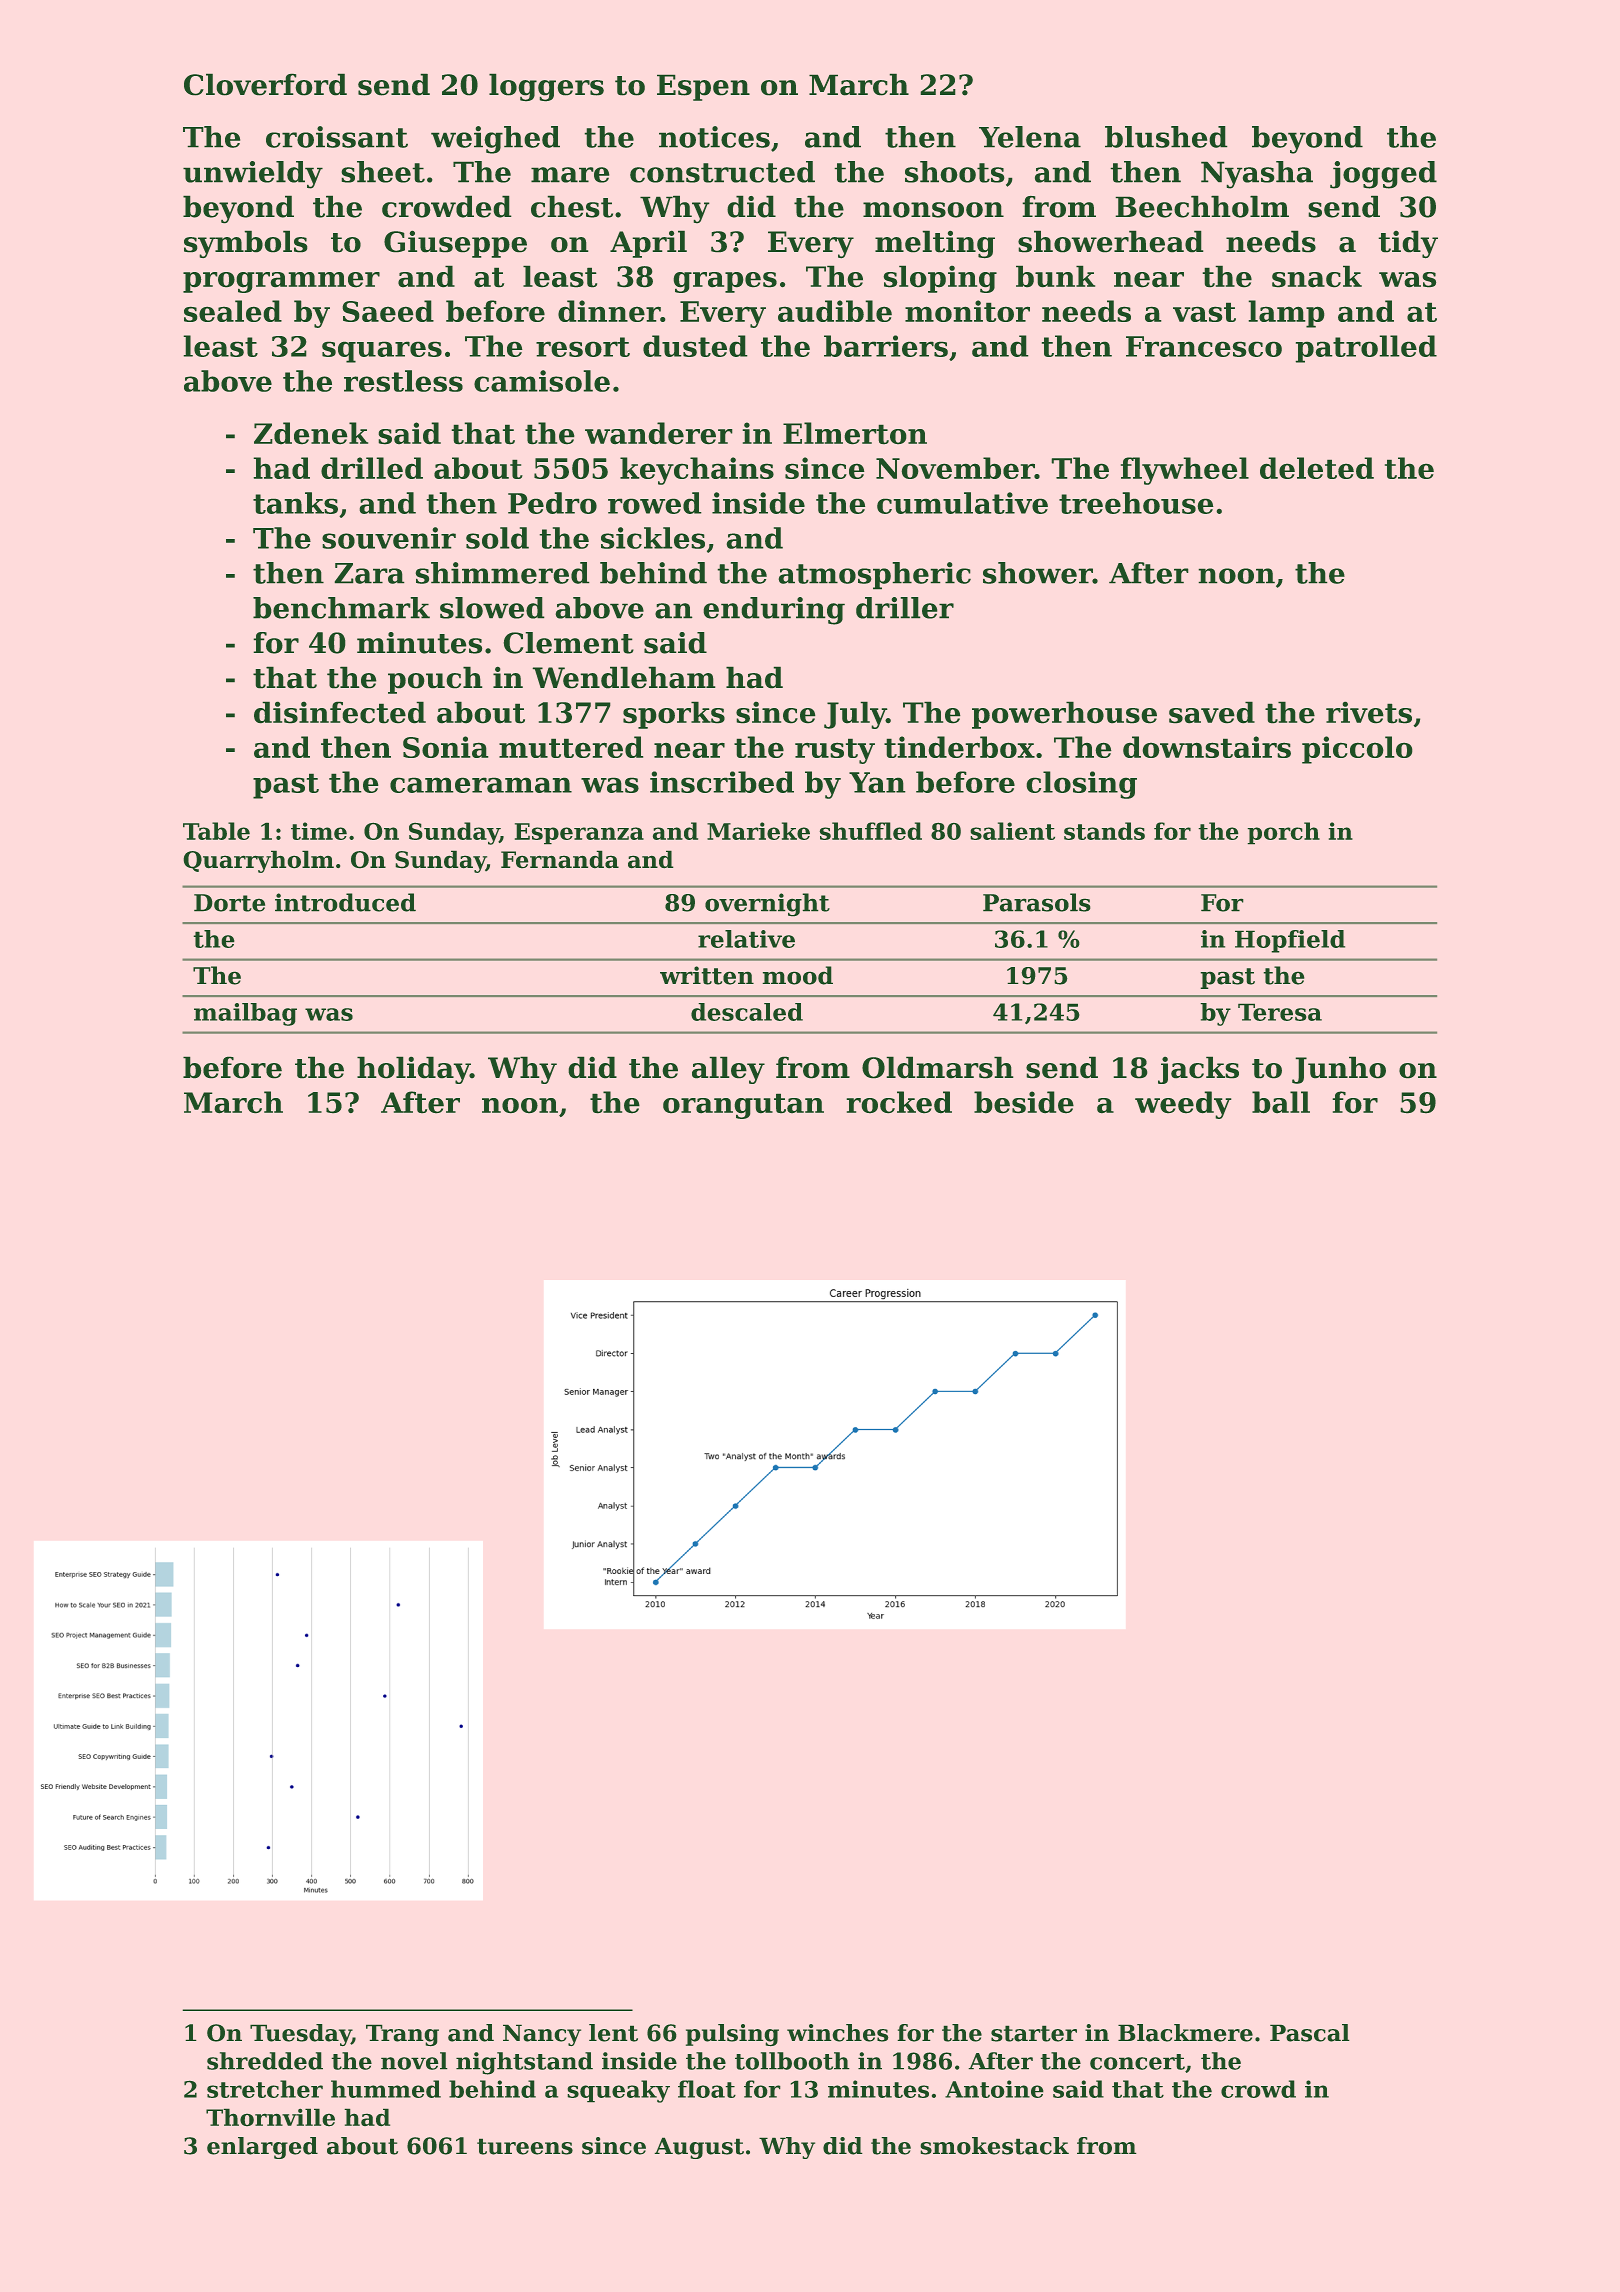 The height and width of the screenshot is (2292, 1620). Describe the element at coordinates (1030, 137) in the screenshot. I see `Yelena` at that location.
